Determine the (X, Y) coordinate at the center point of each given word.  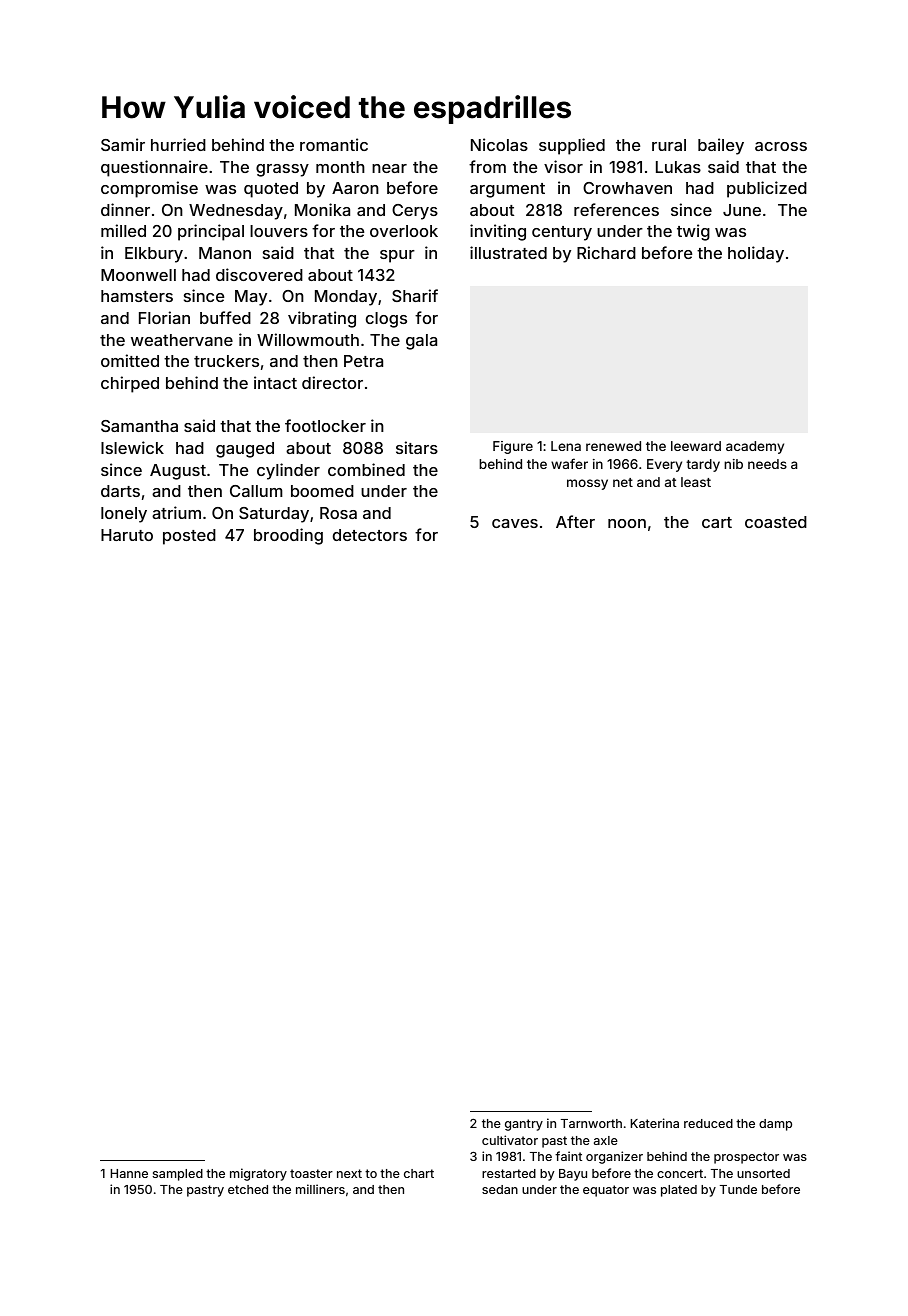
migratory (258, 1174)
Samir (123, 144)
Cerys (415, 212)
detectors (370, 535)
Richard (606, 252)
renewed (613, 446)
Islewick (132, 447)
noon (627, 523)
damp (775, 1125)
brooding (288, 536)
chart (419, 1173)
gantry (524, 1125)
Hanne (129, 1173)
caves (515, 523)
